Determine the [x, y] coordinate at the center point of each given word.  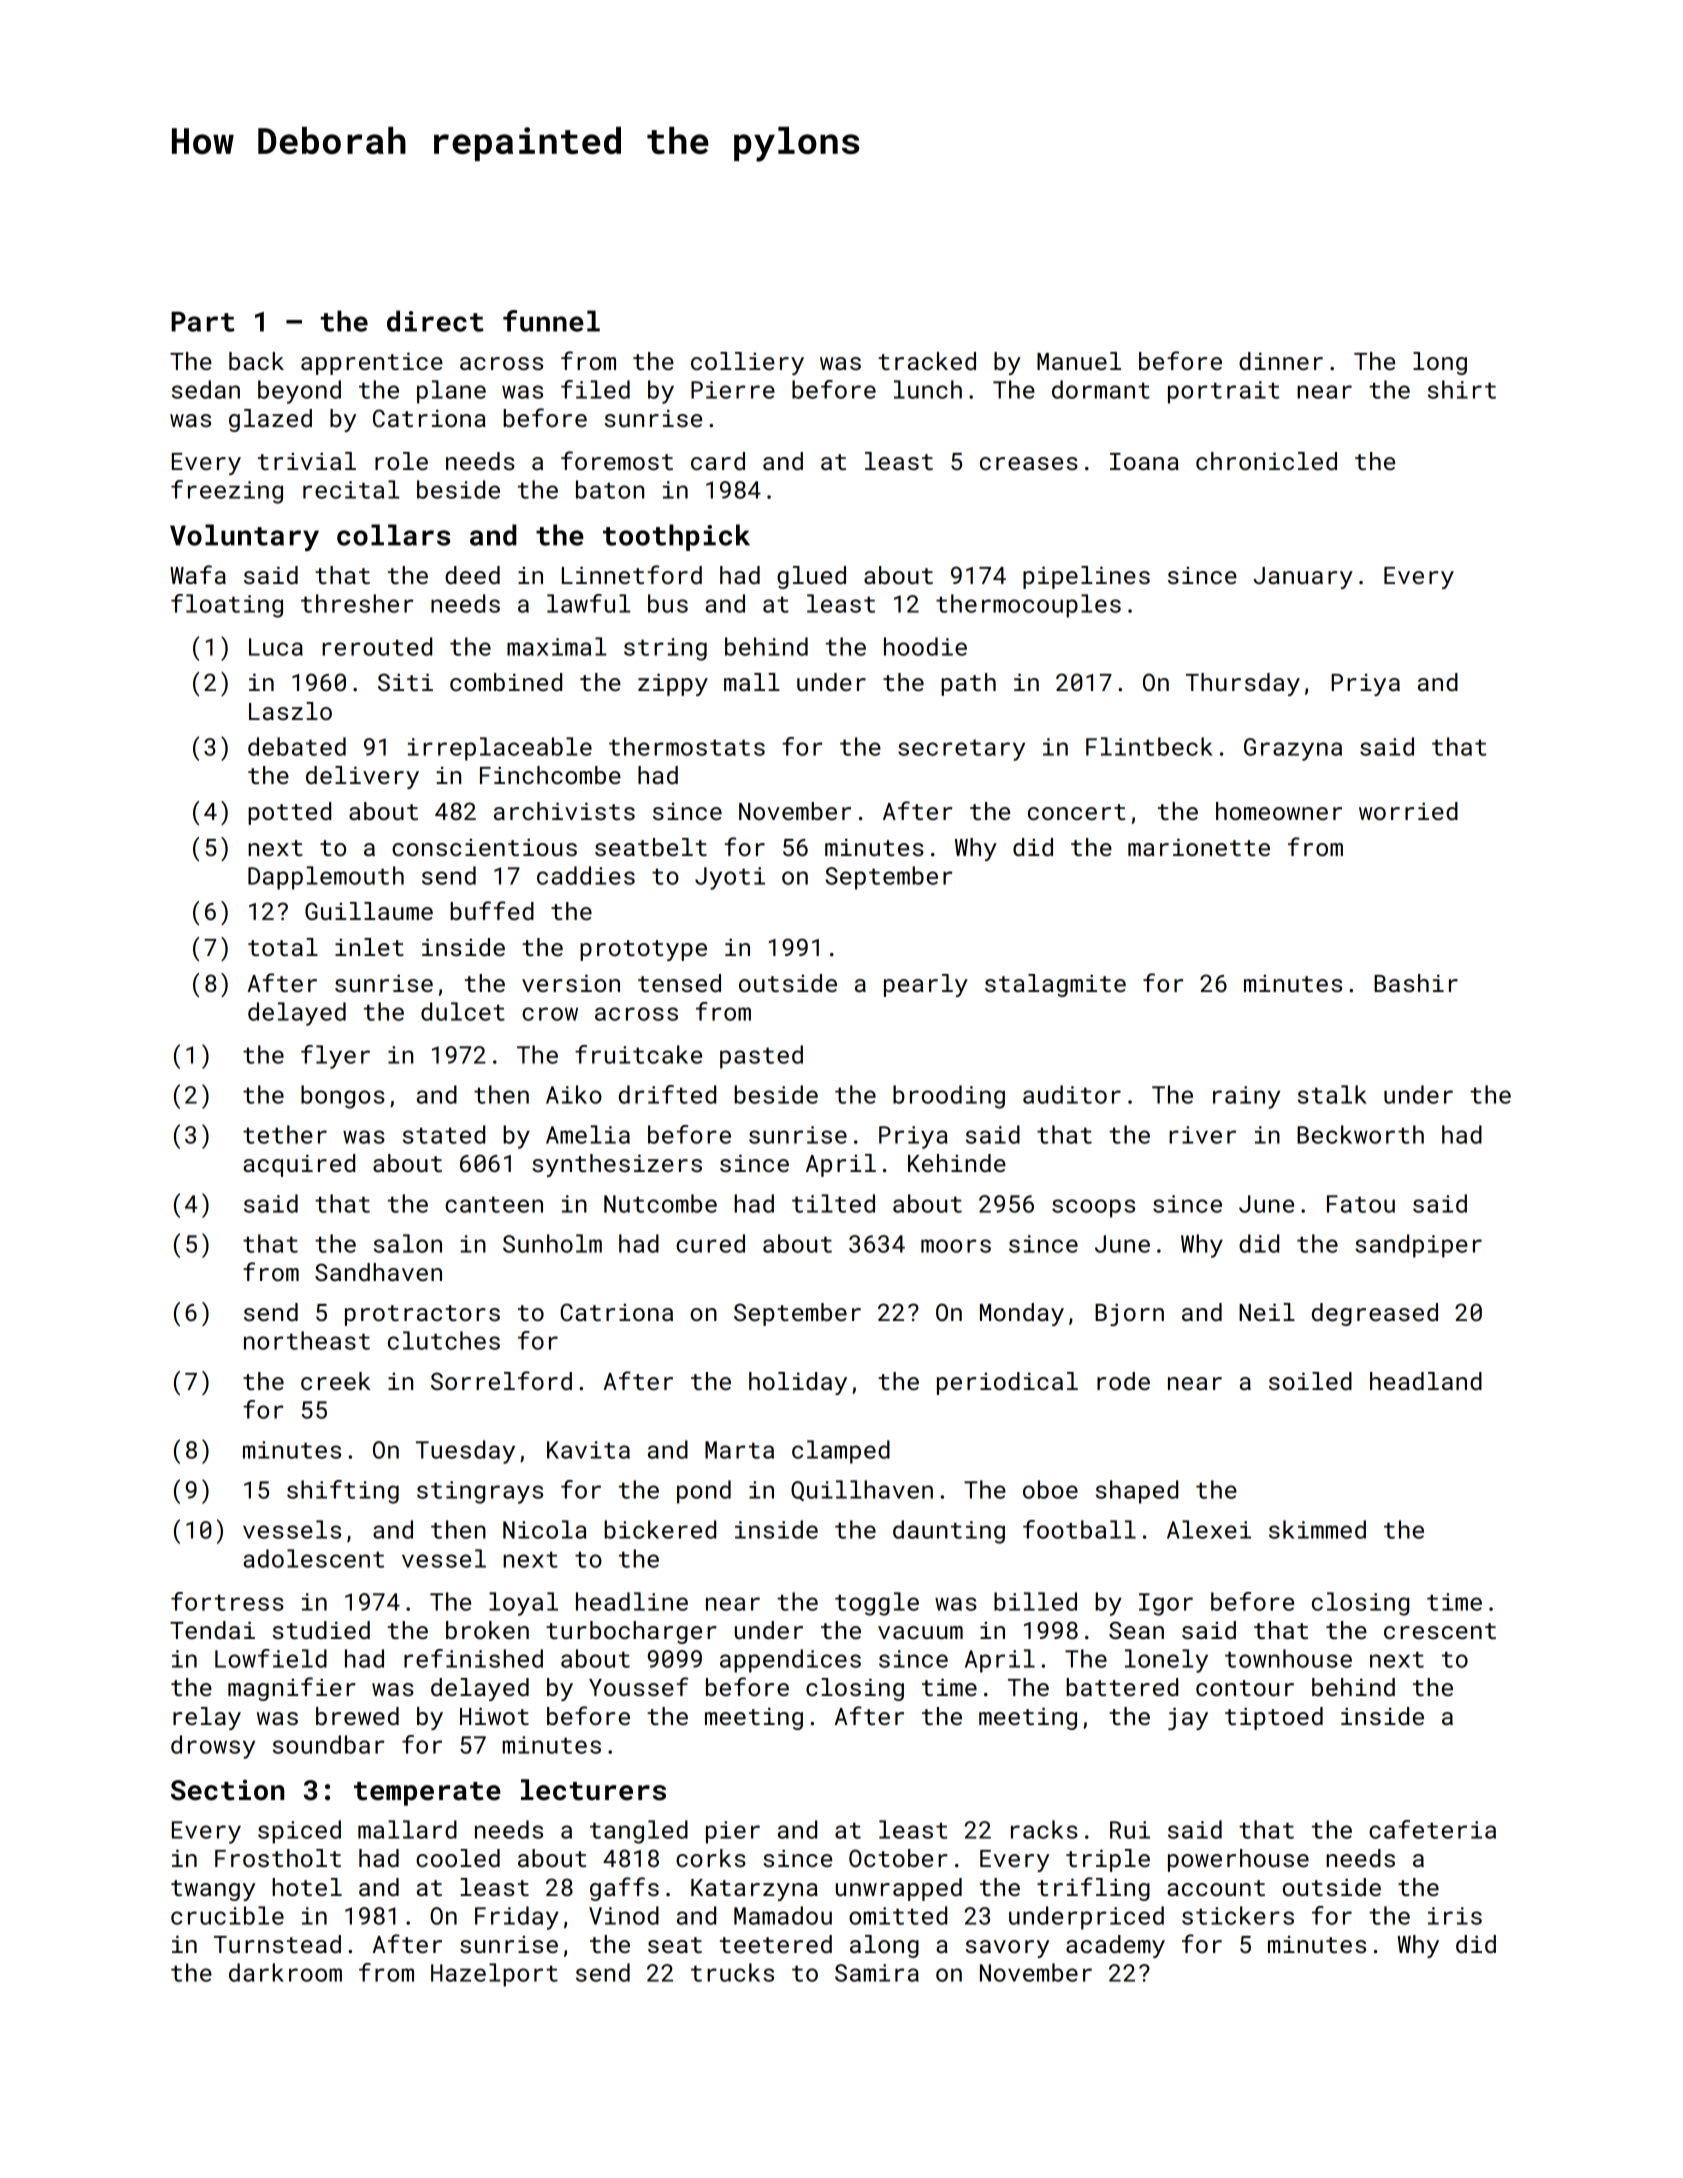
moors [956, 1246]
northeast [307, 1340]
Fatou [1361, 1204]
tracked [927, 361]
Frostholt [278, 1858]
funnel [551, 321]
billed [1035, 1601]
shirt [1462, 389]
